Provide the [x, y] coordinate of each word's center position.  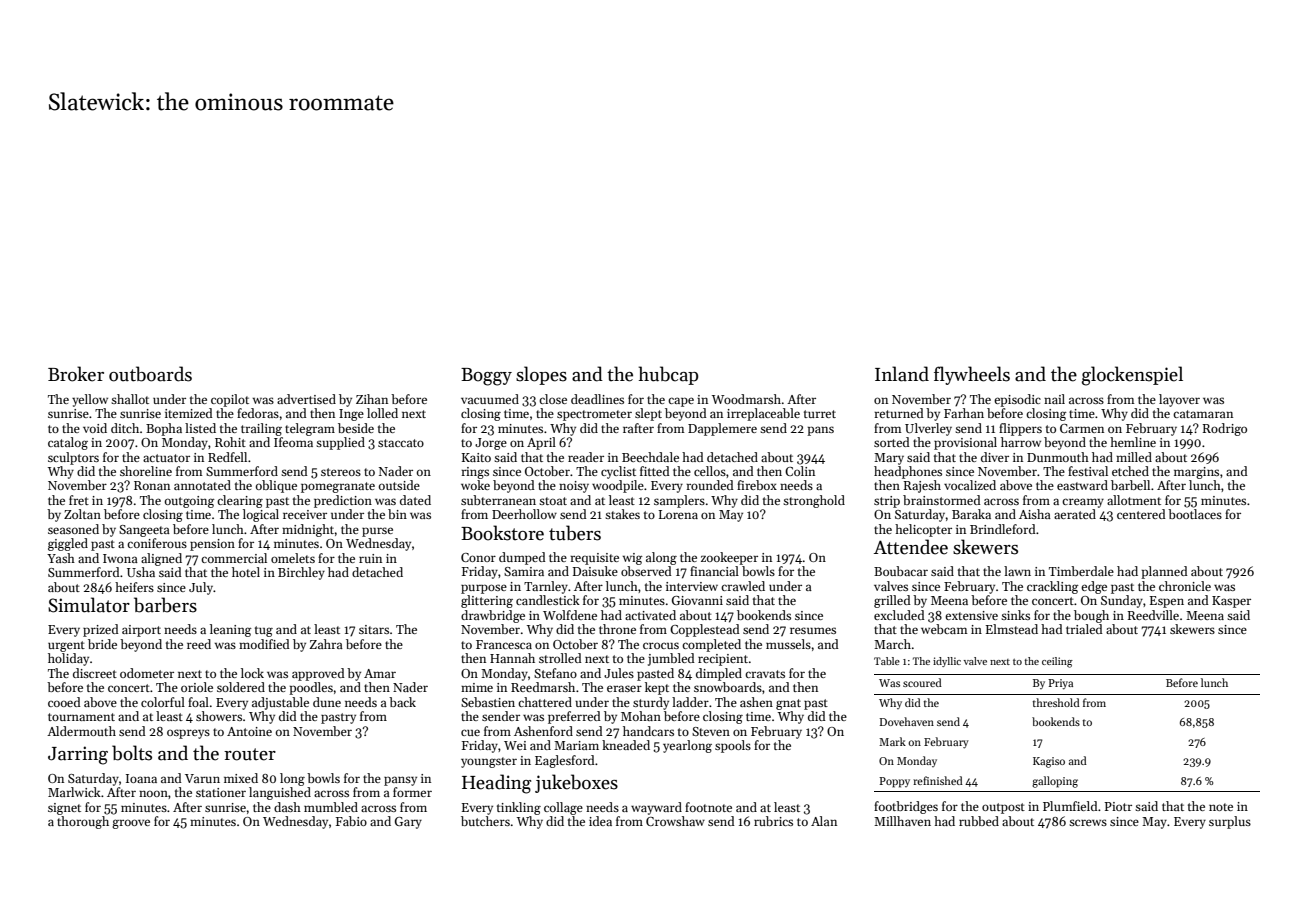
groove [131, 824]
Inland [902, 374]
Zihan [372, 399]
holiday [68, 659]
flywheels [972, 375]
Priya [1060, 684]
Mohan [641, 716]
